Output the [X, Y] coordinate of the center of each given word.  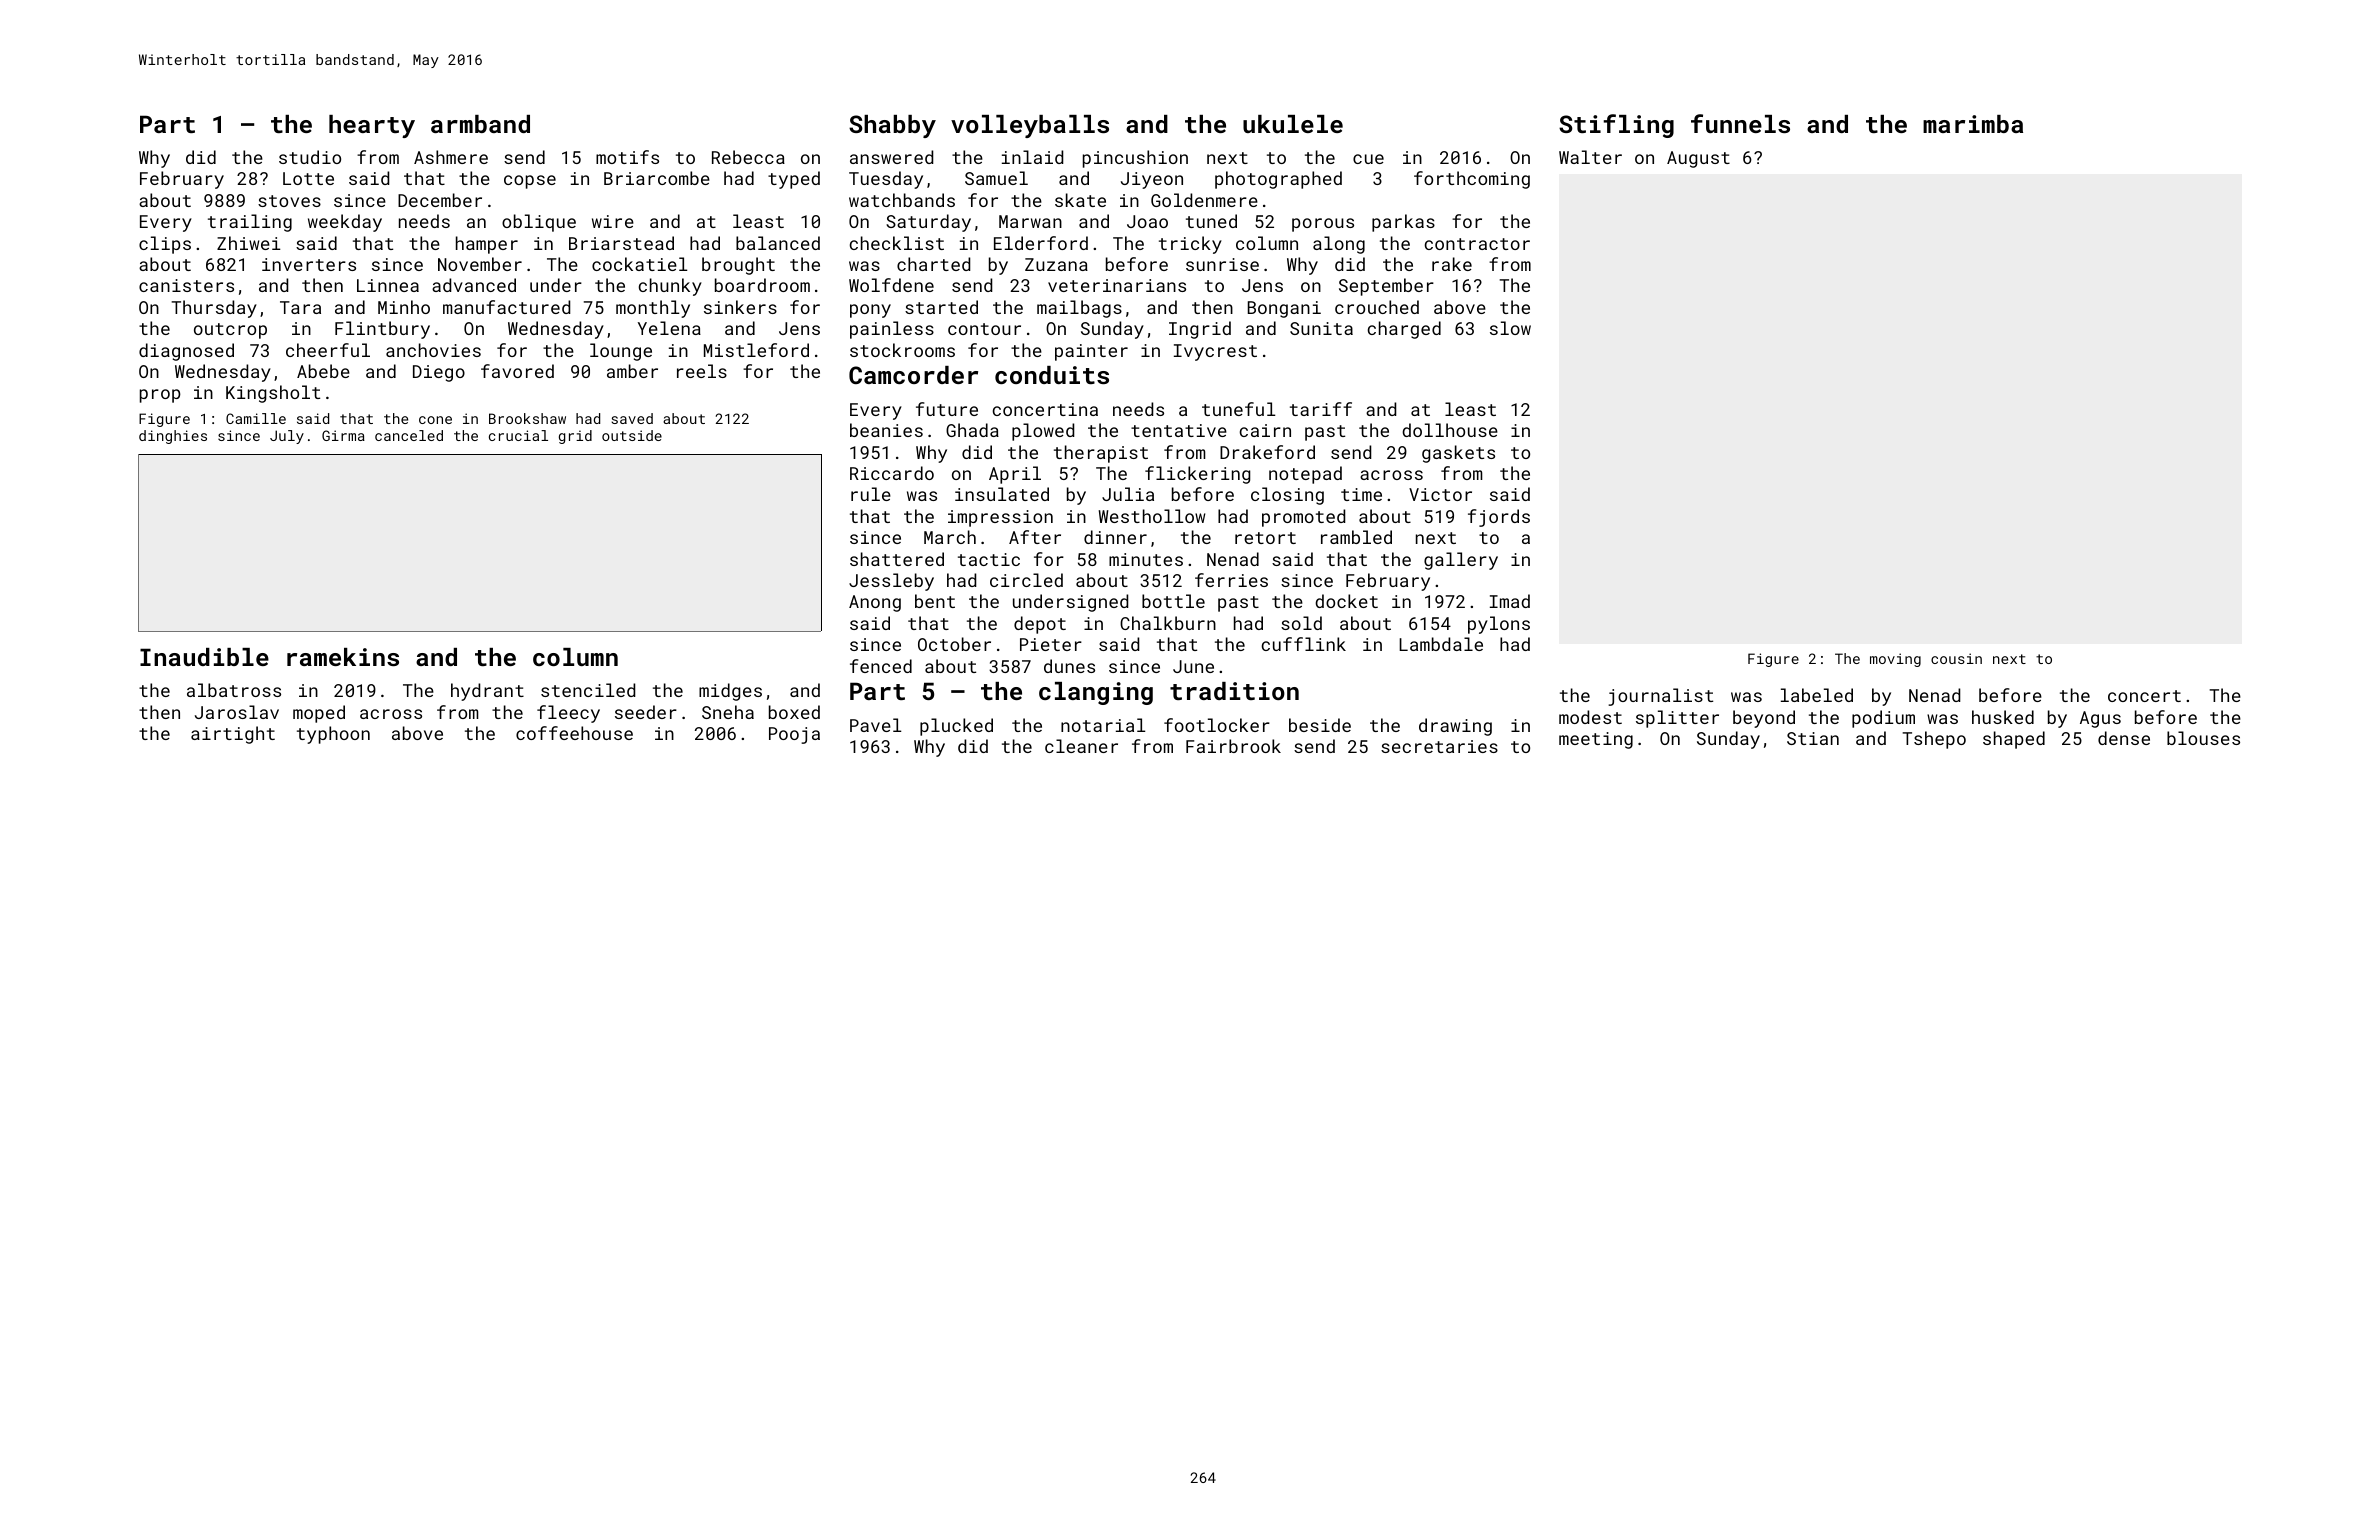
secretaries [1439, 746]
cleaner [1081, 746]
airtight [233, 735]
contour [984, 329]
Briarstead [621, 243]
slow [1510, 328]
